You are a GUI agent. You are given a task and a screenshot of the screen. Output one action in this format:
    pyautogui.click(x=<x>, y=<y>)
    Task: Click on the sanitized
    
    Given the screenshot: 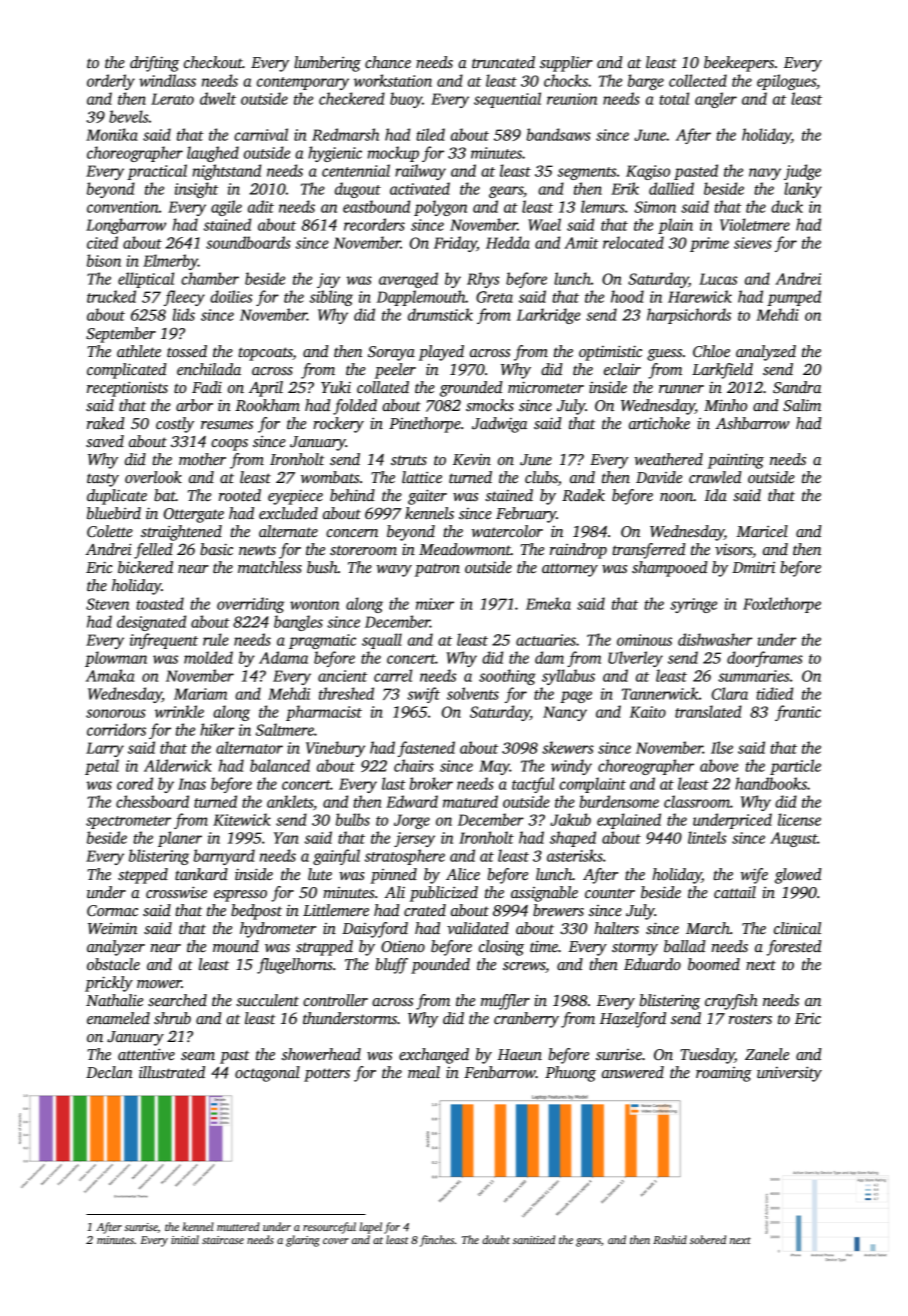 What is the action you would take?
    pyautogui.click(x=534, y=1239)
